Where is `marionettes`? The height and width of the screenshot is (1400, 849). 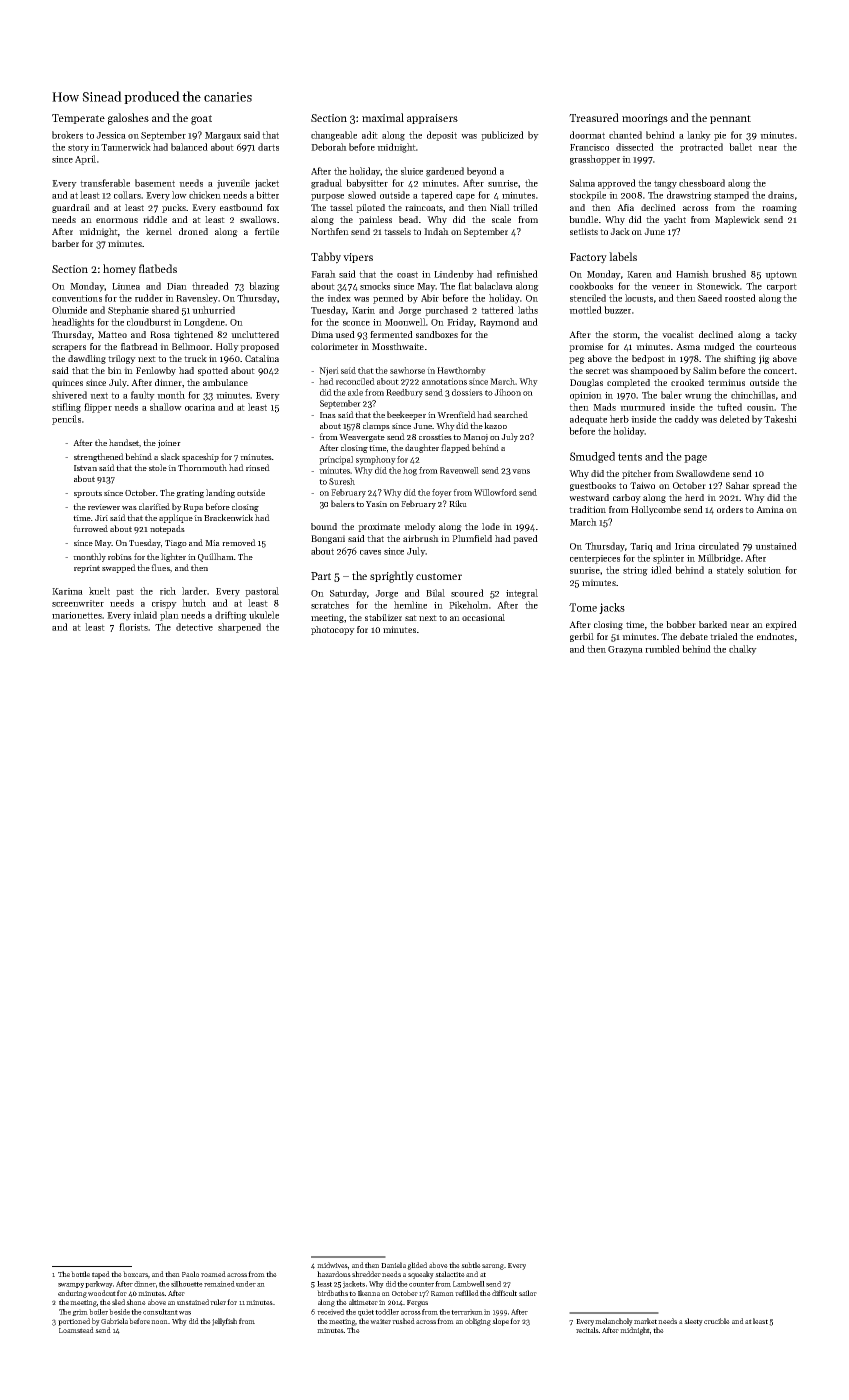 marionettes is located at coordinates (77, 615).
